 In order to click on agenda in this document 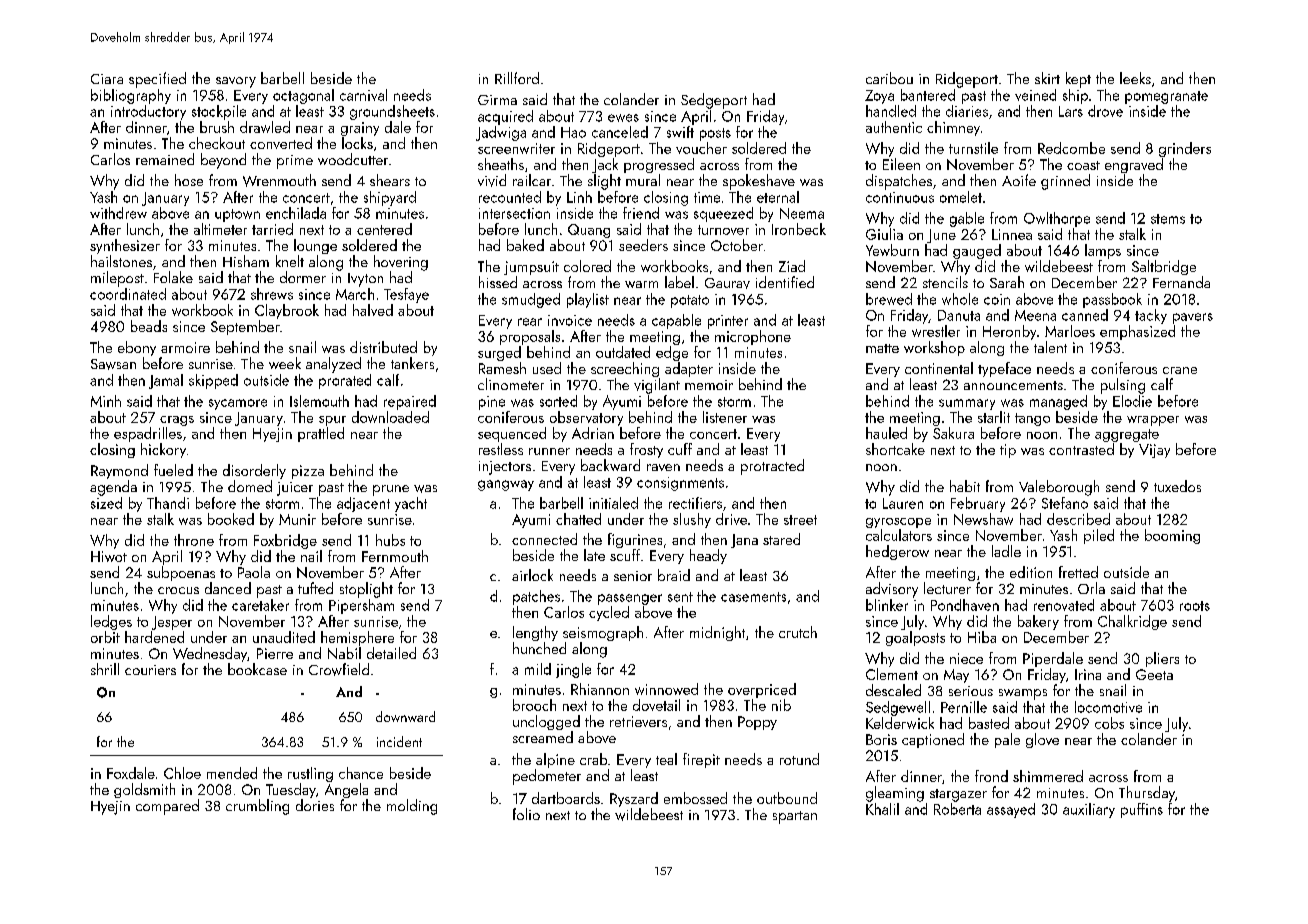, I will do `click(113, 488)`.
